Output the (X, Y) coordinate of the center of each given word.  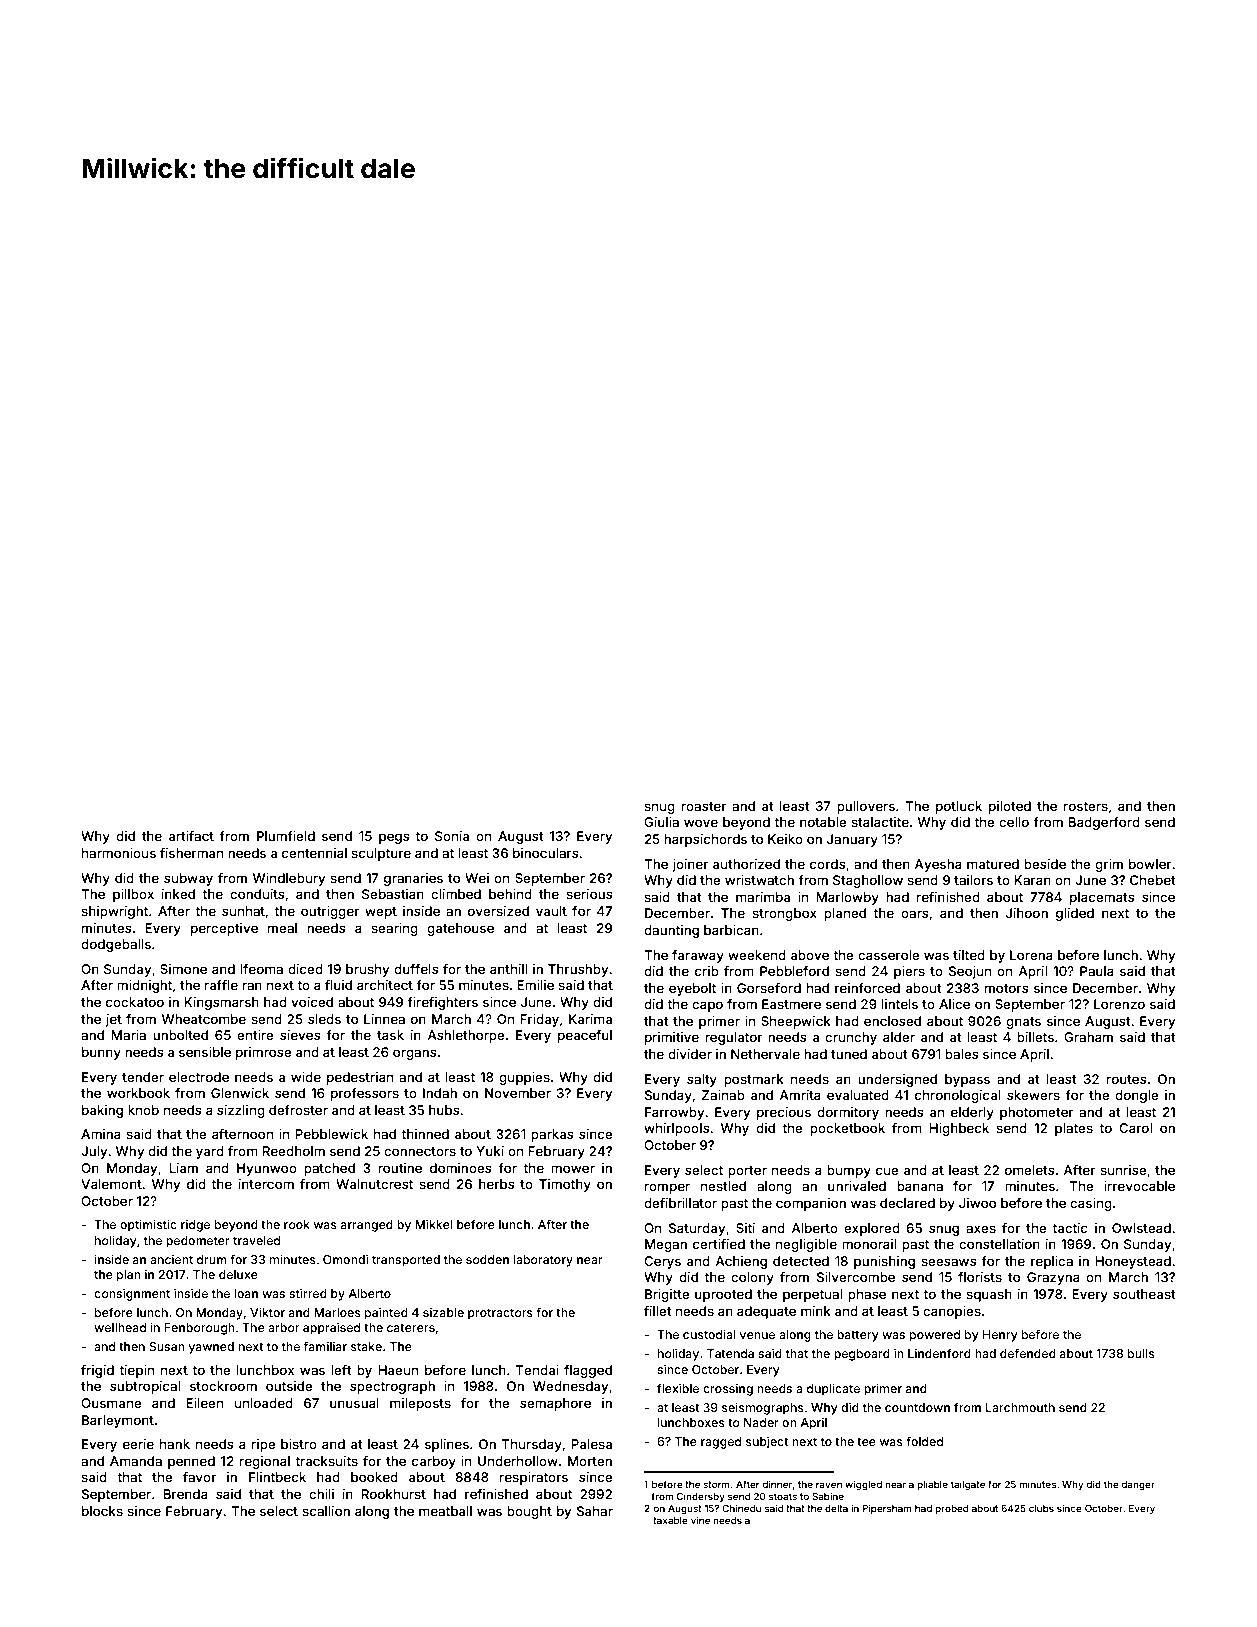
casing (1091, 1204)
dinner (777, 1484)
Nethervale (765, 1054)
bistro (299, 1444)
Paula (1097, 971)
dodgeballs (116, 945)
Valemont (111, 1184)
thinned (425, 1134)
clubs (1041, 1508)
